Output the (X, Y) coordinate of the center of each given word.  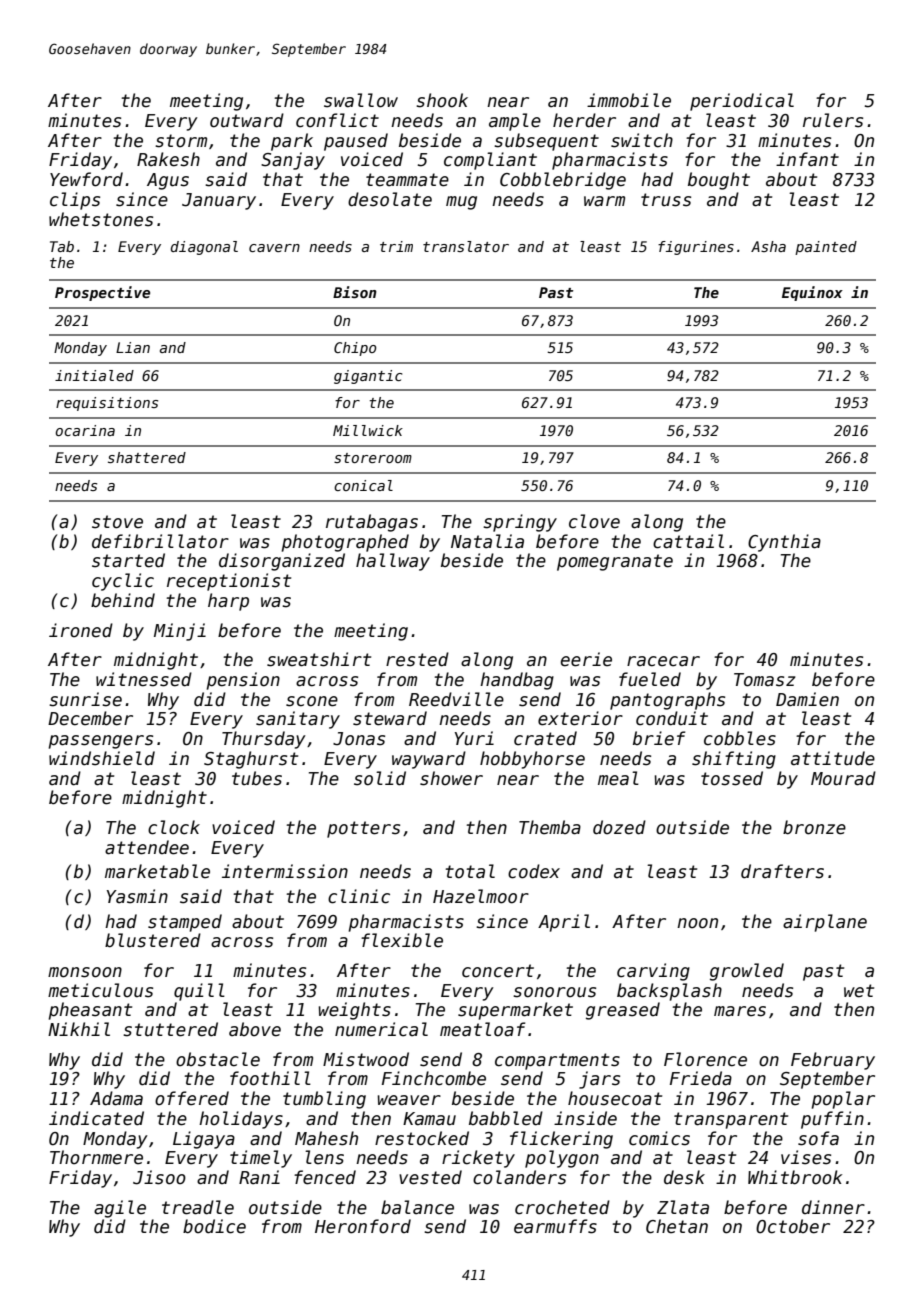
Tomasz (765, 680)
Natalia (487, 541)
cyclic (123, 582)
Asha (768, 246)
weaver (409, 1100)
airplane (825, 923)
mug (461, 203)
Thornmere (96, 1157)
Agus (168, 181)
